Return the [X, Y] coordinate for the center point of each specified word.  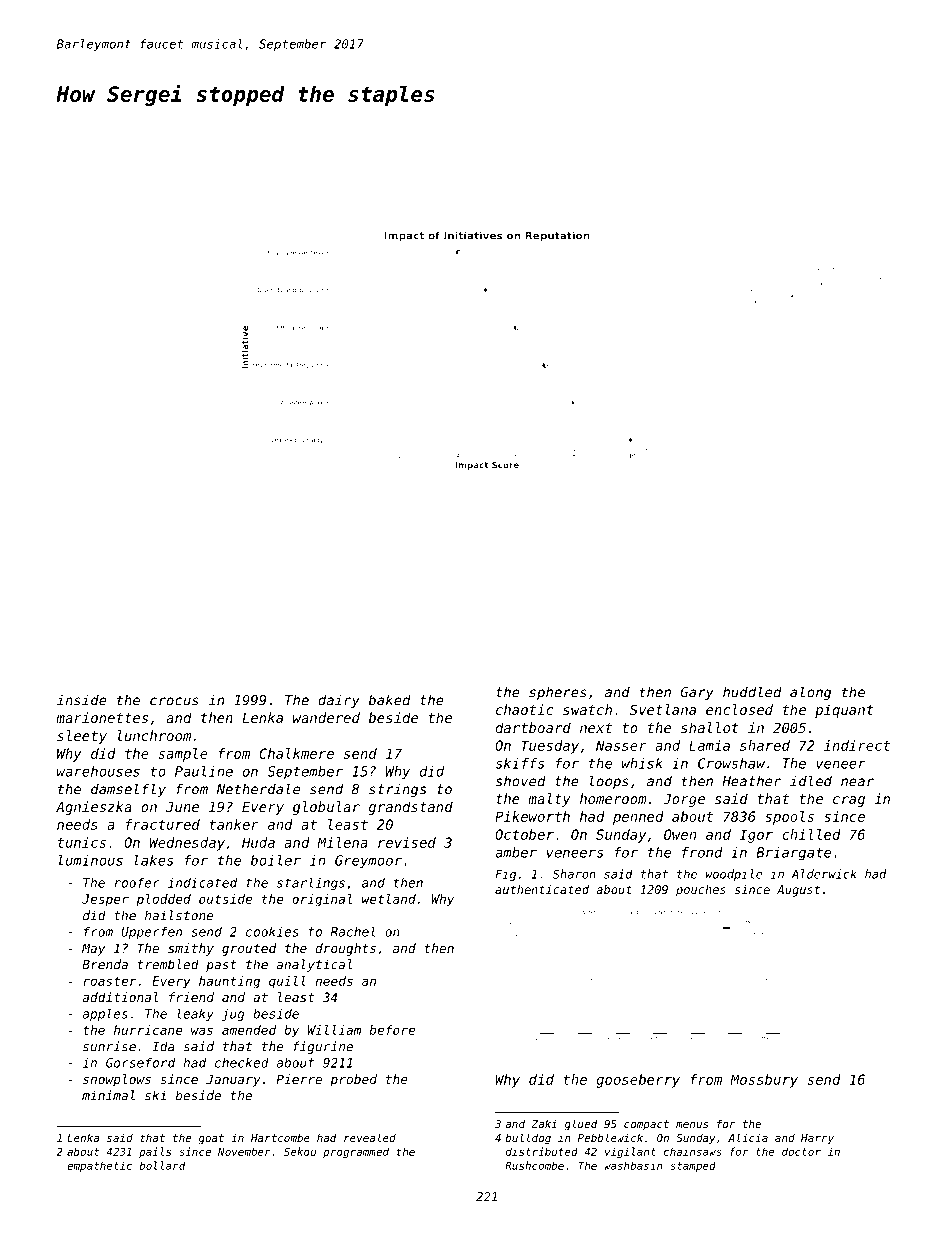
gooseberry [638, 1081]
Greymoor [368, 861]
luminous [91, 860]
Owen [680, 834]
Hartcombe [280, 1137]
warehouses [98, 771]
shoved [521, 781]
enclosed [739, 709]
